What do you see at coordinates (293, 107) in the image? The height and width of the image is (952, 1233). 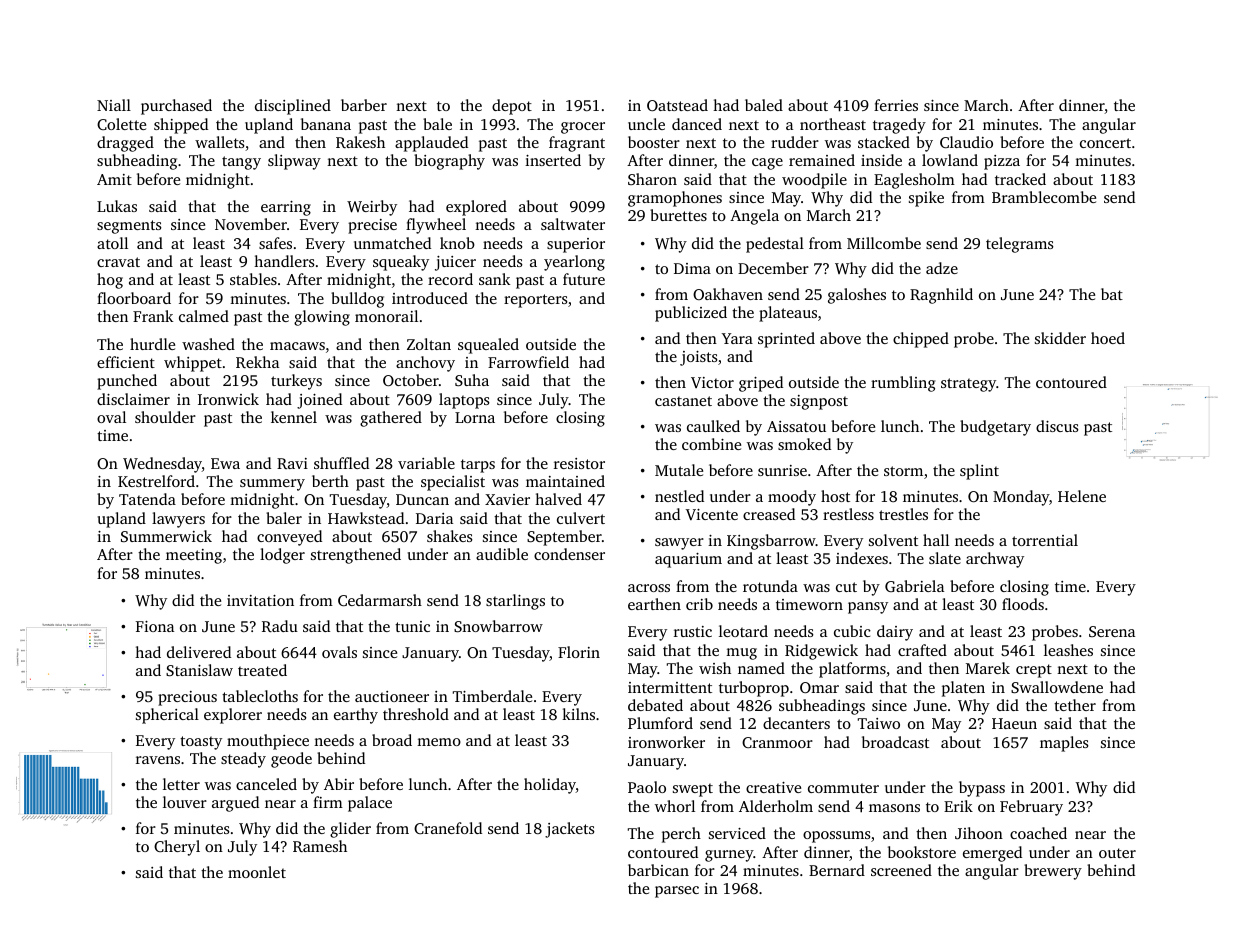 I see `disciplined` at bounding box center [293, 107].
